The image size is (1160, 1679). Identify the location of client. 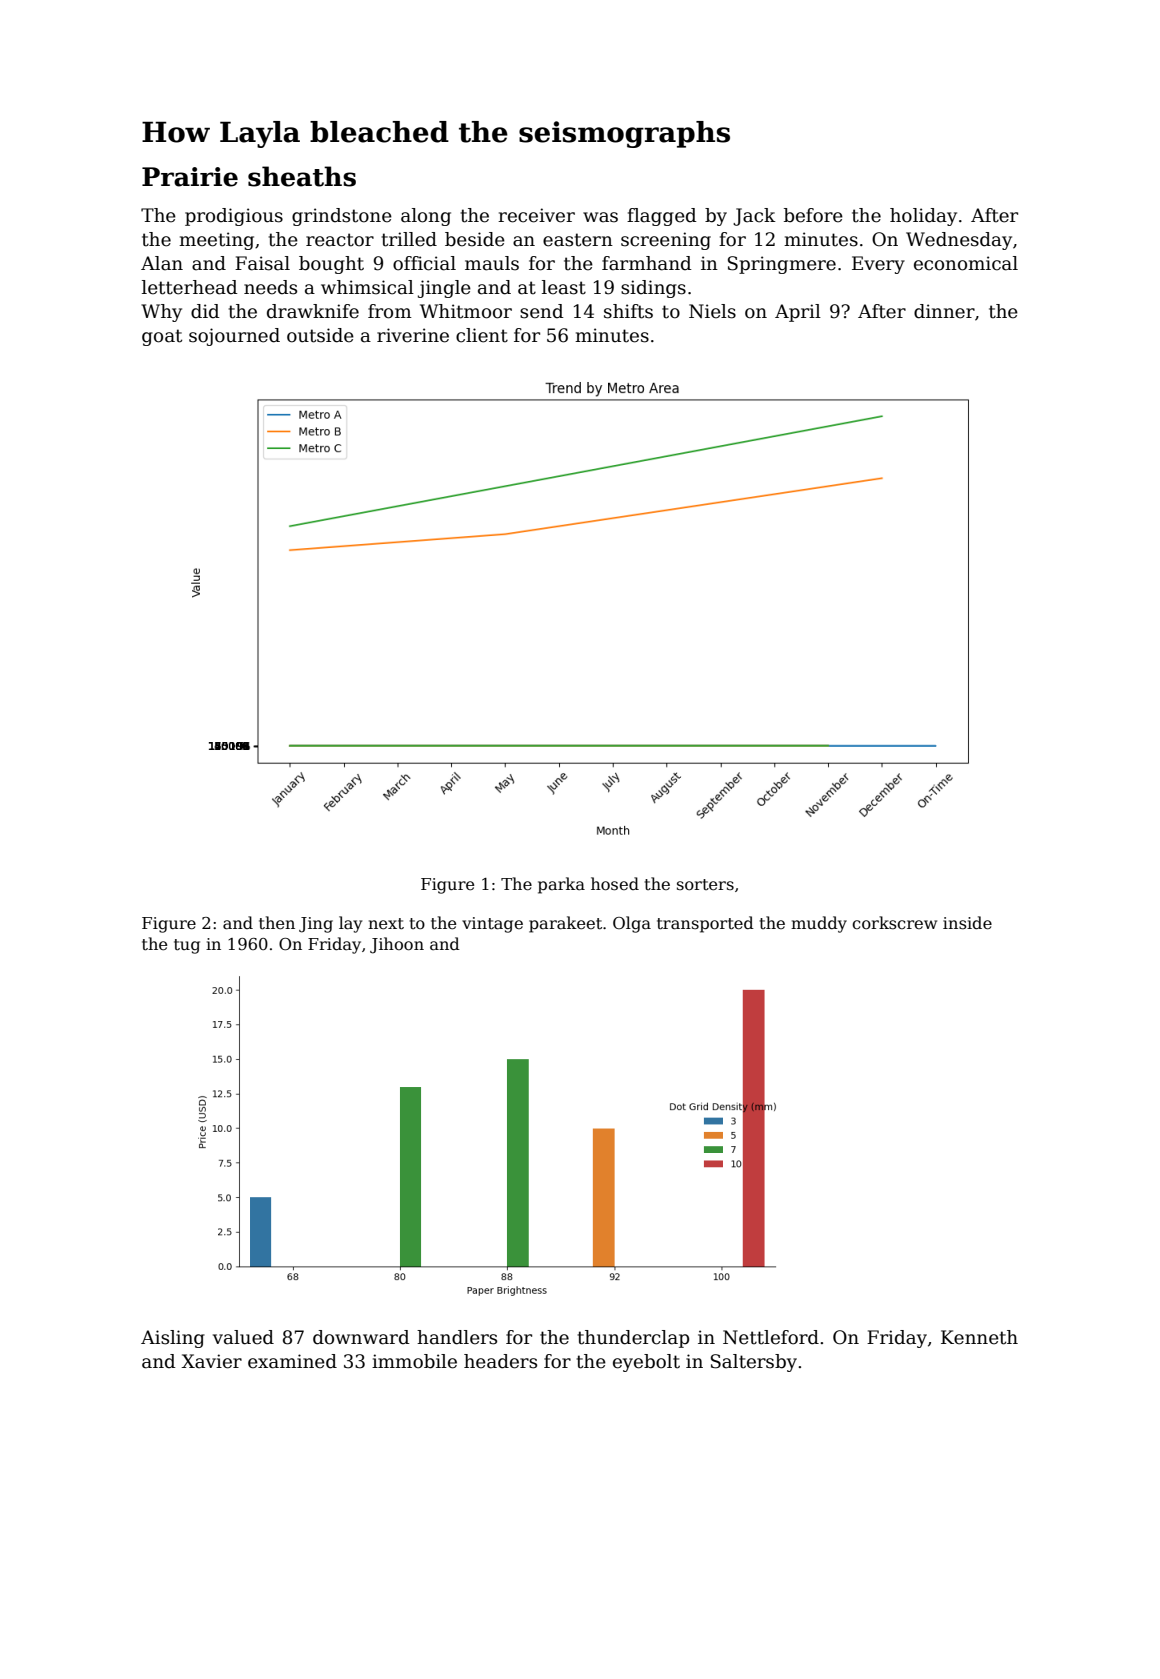
(482, 335).
